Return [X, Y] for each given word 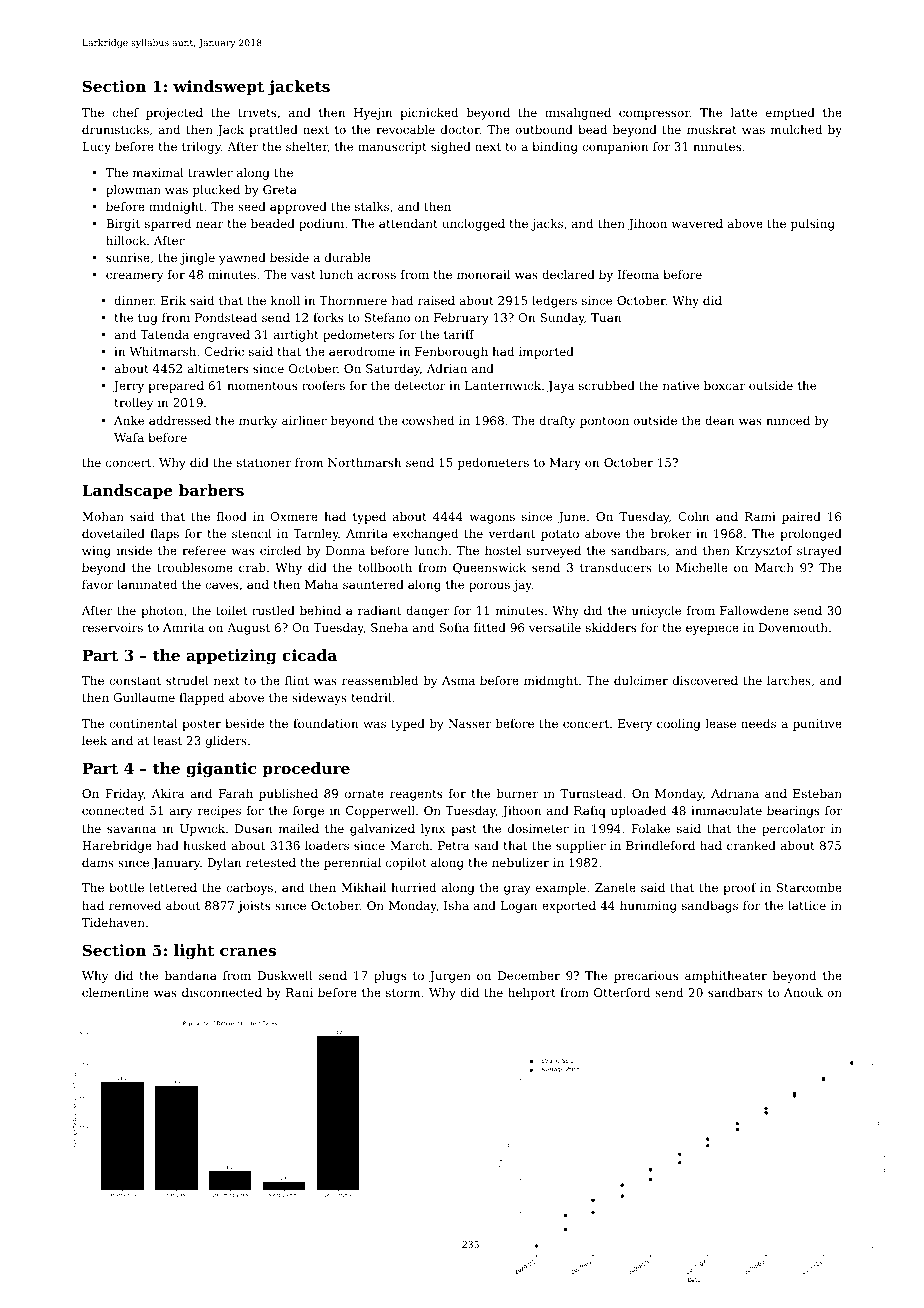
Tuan [606, 317]
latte [743, 112]
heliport [532, 994]
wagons [492, 519]
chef [125, 112]
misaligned [578, 114]
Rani [299, 992]
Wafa [129, 437]
